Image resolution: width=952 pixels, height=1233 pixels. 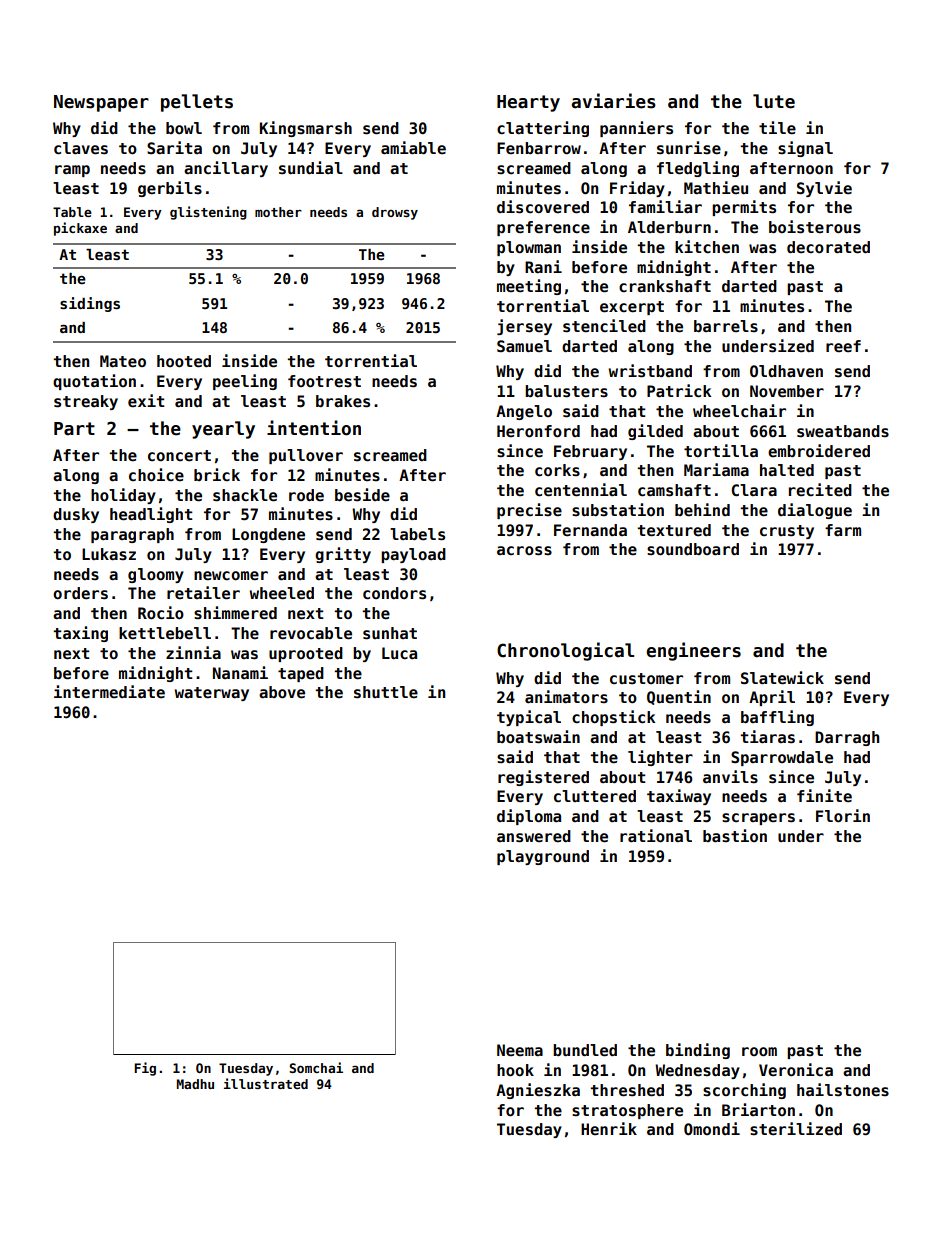 I want to click on signal, so click(x=805, y=149).
